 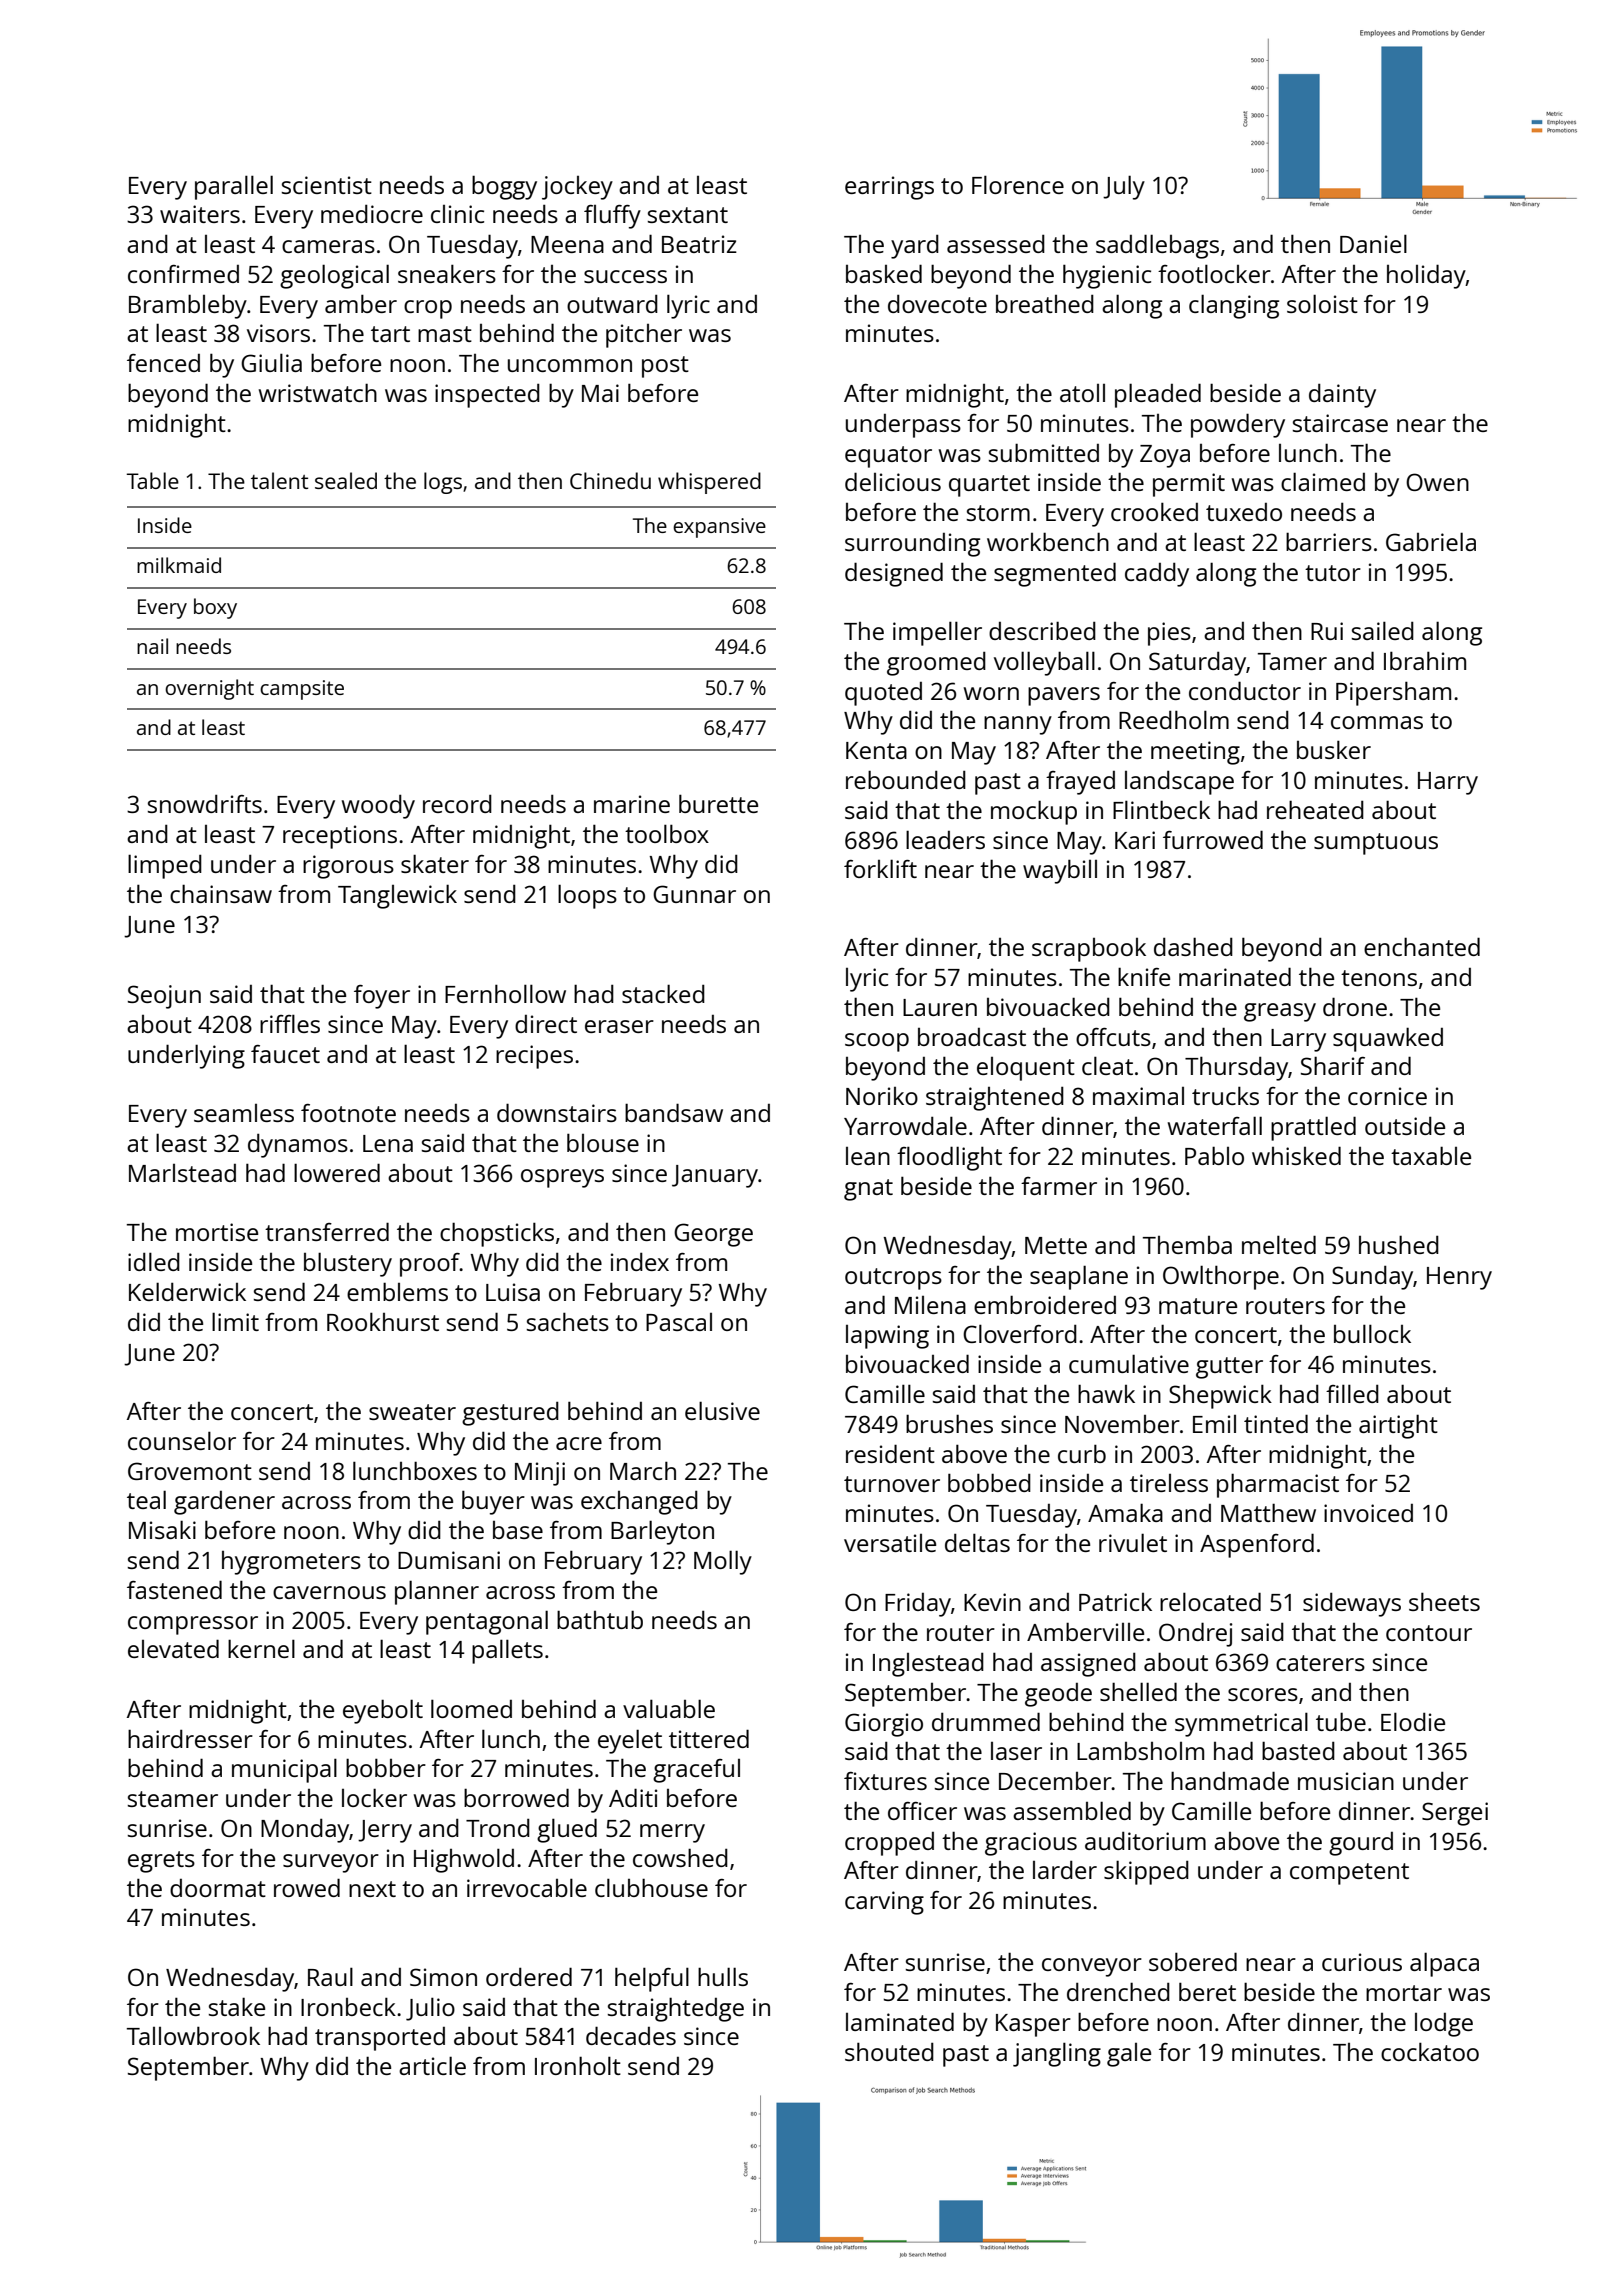 What do you see at coordinates (1376, 844) in the screenshot?
I see `sumptuous` at bounding box center [1376, 844].
